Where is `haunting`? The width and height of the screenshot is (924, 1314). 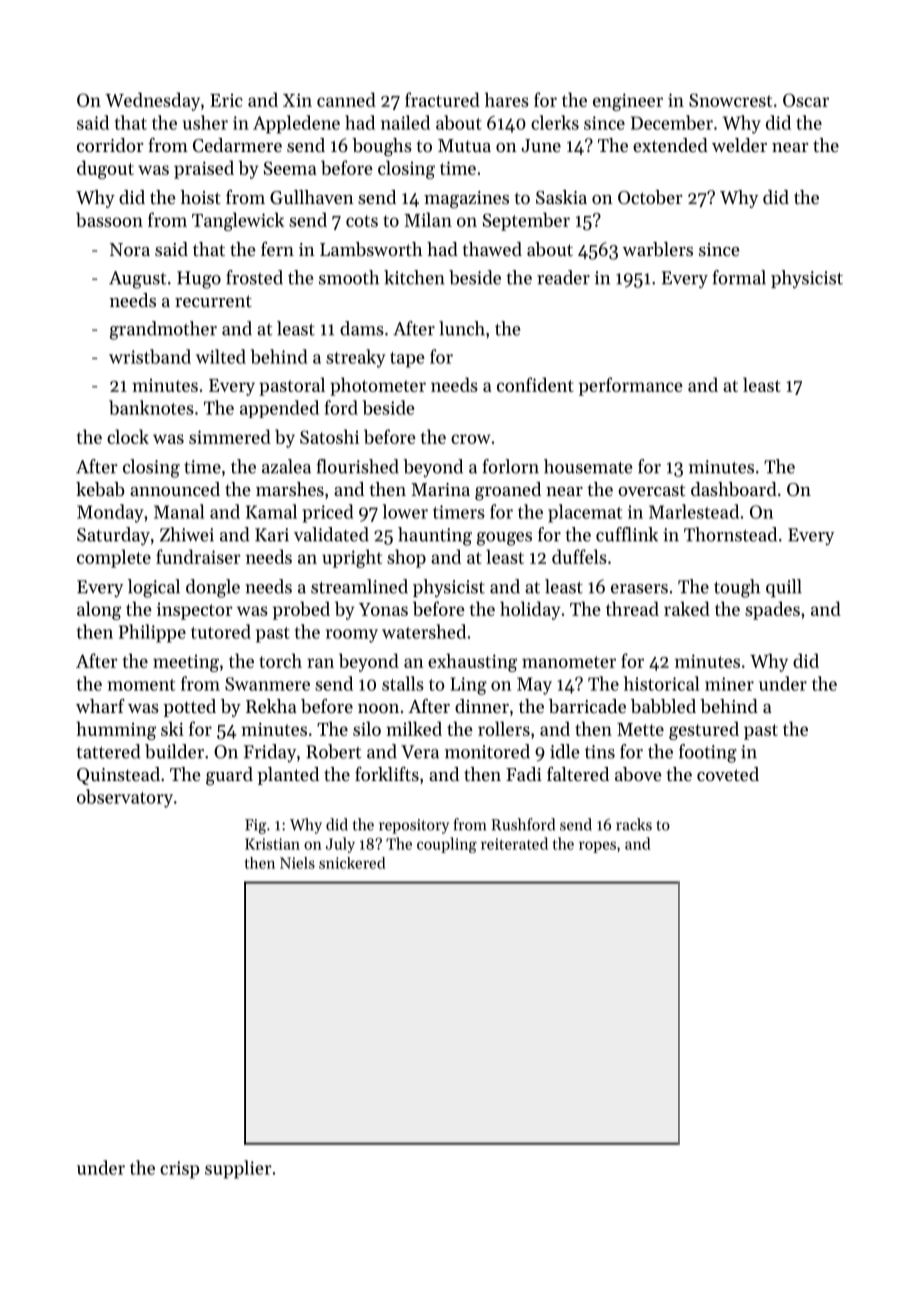 haunting is located at coordinates (435, 536).
